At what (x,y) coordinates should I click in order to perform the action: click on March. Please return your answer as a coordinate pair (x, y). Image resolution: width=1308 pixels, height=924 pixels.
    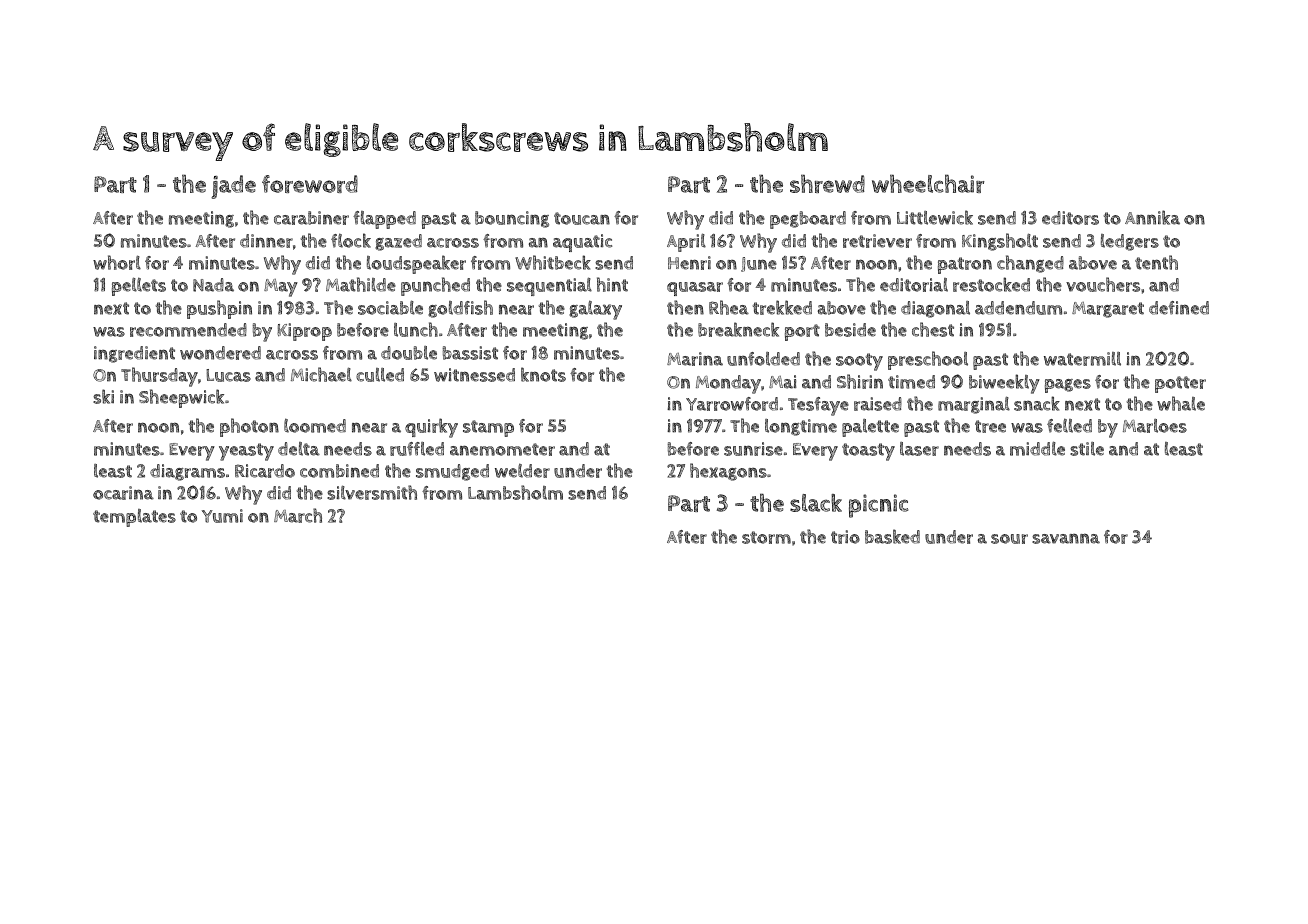
    Looking at the image, I should click on (298, 515).
